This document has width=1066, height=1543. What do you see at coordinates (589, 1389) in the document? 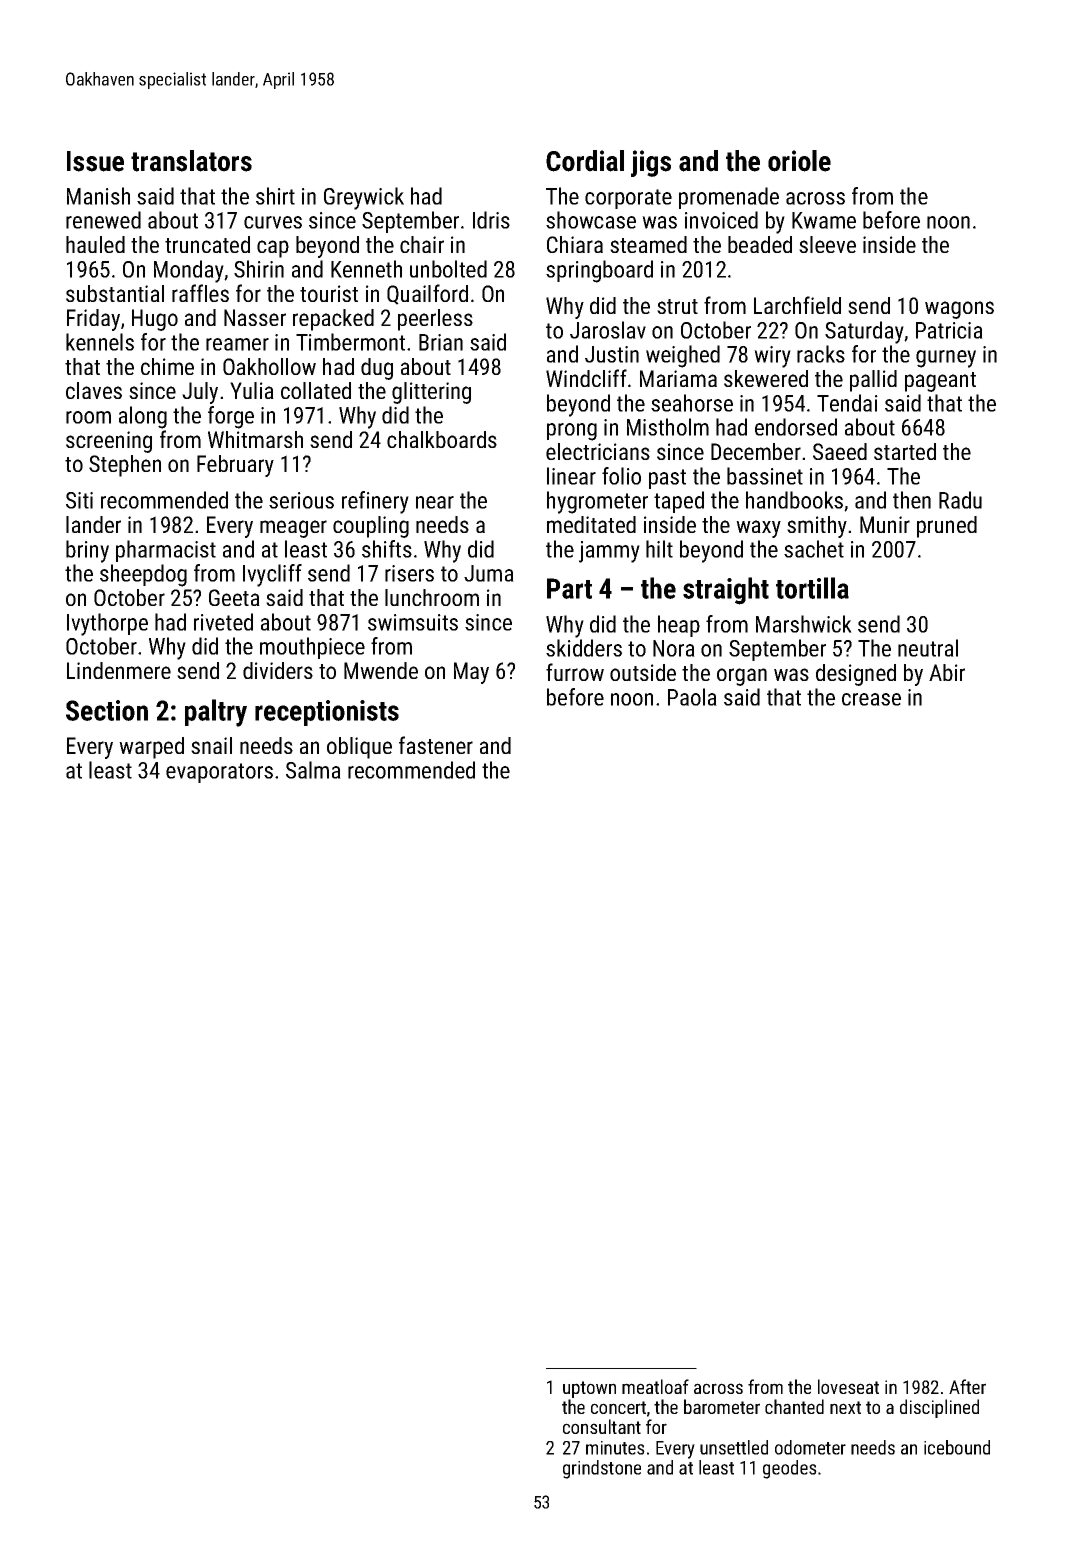
I see `uptown` at bounding box center [589, 1389].
